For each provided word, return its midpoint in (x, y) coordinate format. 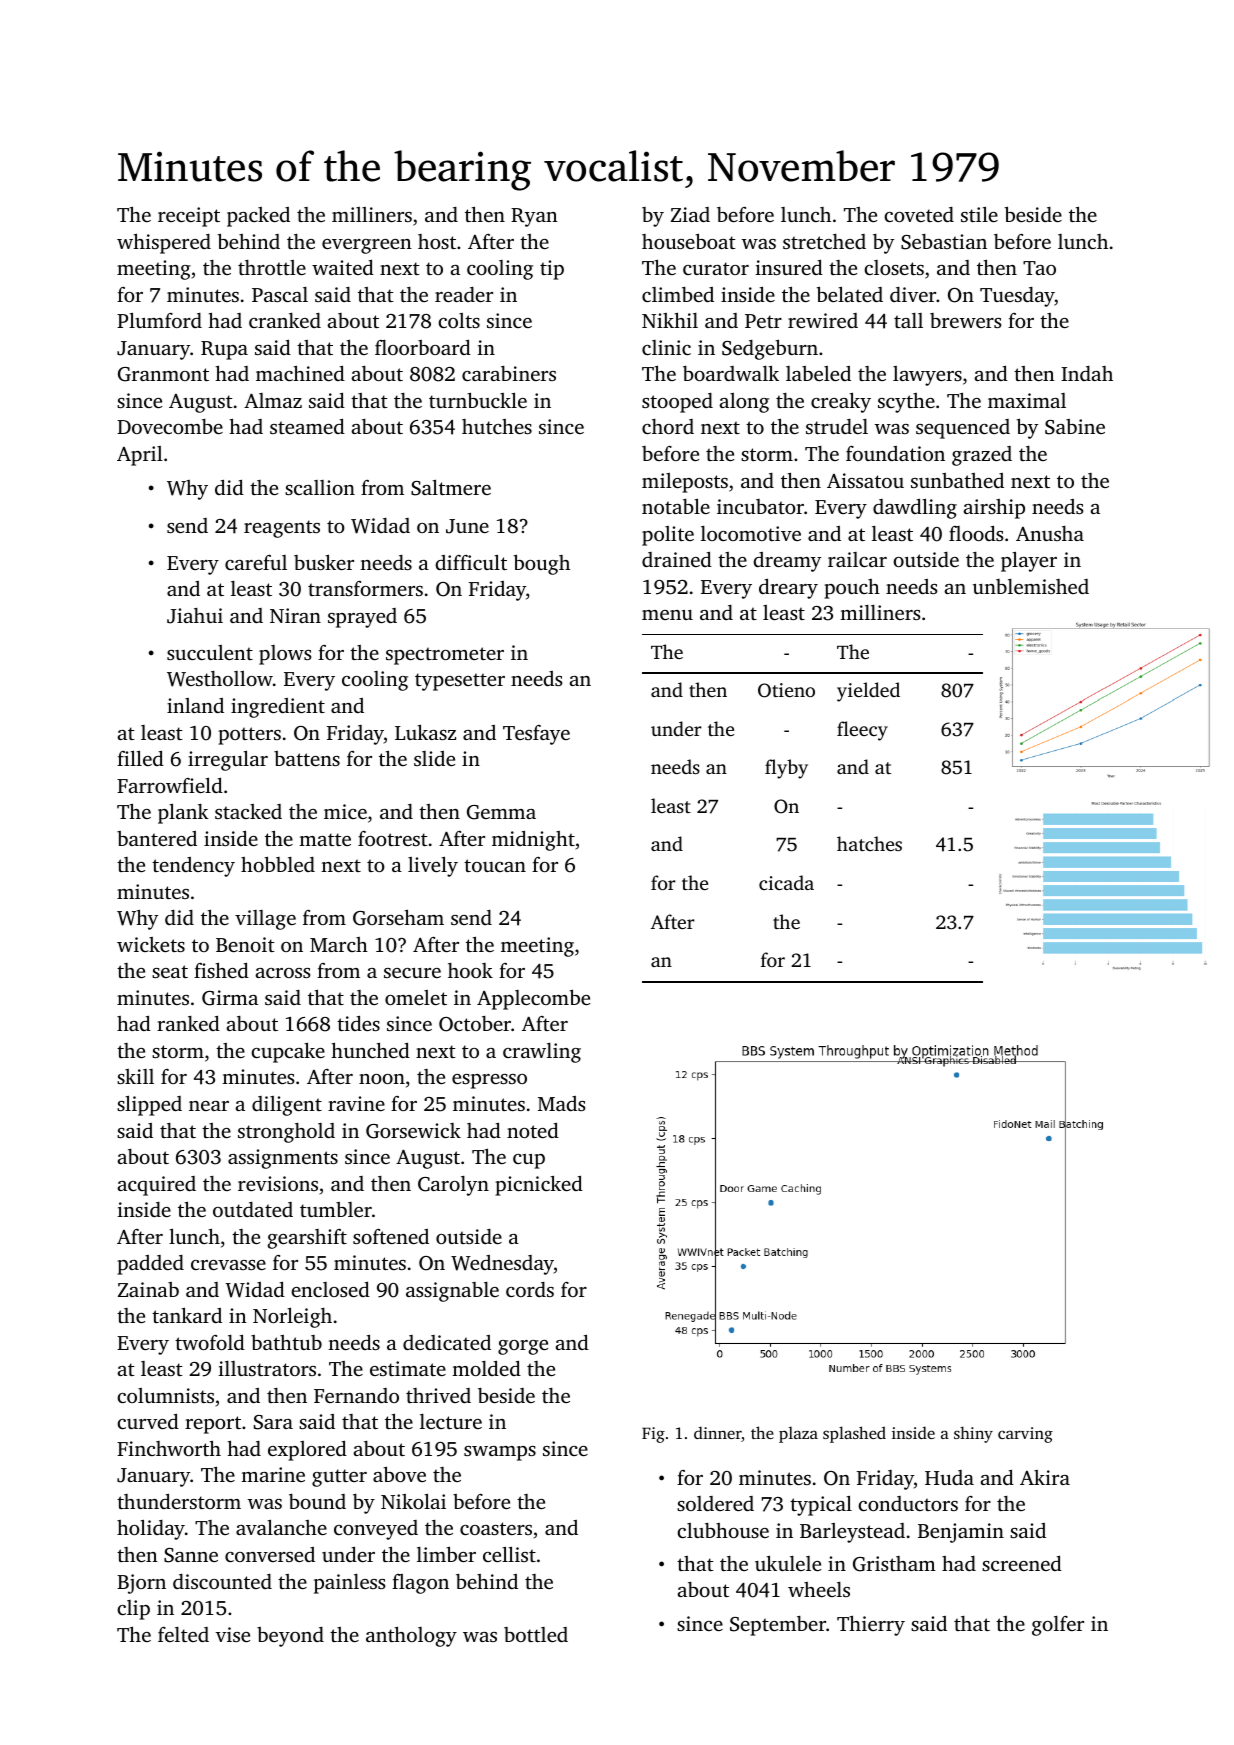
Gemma (501, 812)
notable (676, 506)
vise (232, 1634)
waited (343, 267)
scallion (320, 487)
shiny (973, 1434)
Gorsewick (413, 1131)
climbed (678, 294)
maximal (1027, 400)
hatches (869, 843)
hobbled (278, 864)
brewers (965, 320)
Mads (561, 1103)
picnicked (539, 1185)
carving (1025, 1435)
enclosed (330, 1289)
